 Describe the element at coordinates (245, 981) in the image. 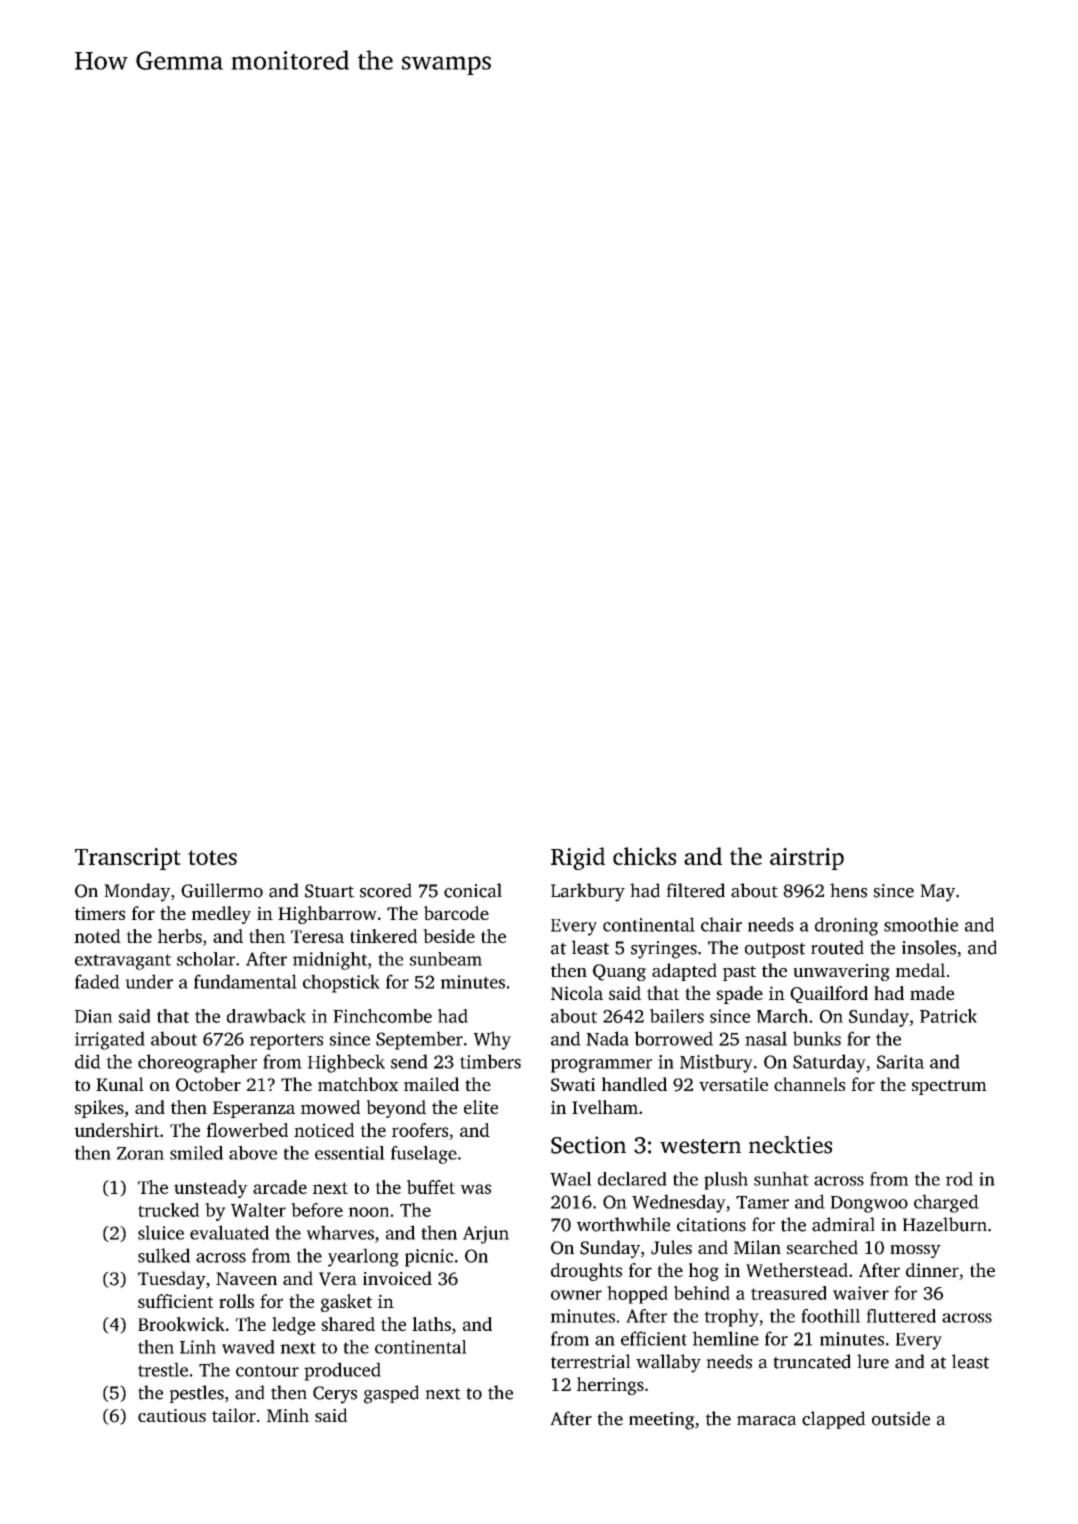

I see `fundamental` at that location.
